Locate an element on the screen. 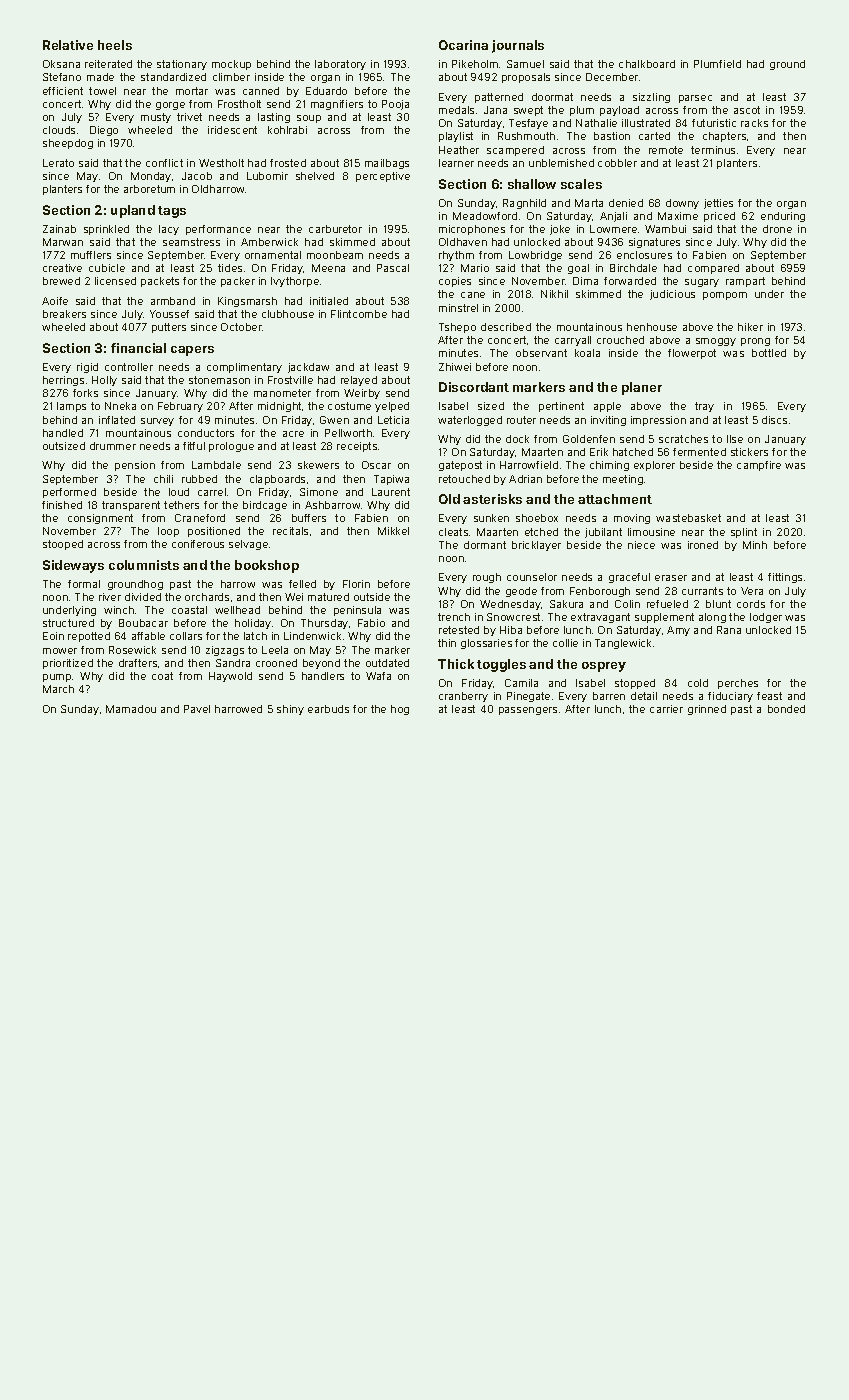 This screenshot has width=849, height=1400. Mario is located at coordinates (475, 268).
